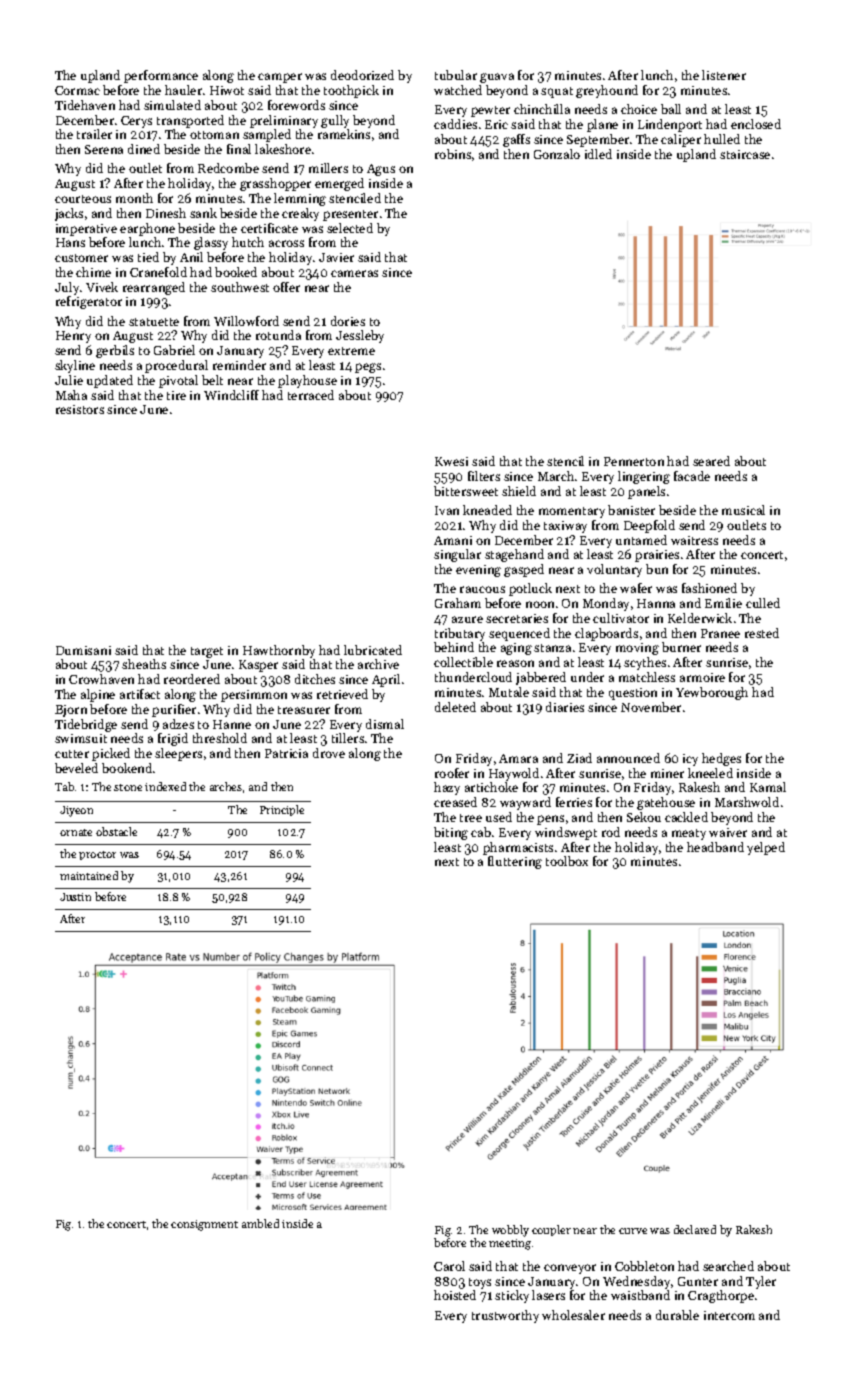 This document has height=1400, width=849. Describe the element at coordinates (260, 1223) in the document. I see `ambled` at that location.
